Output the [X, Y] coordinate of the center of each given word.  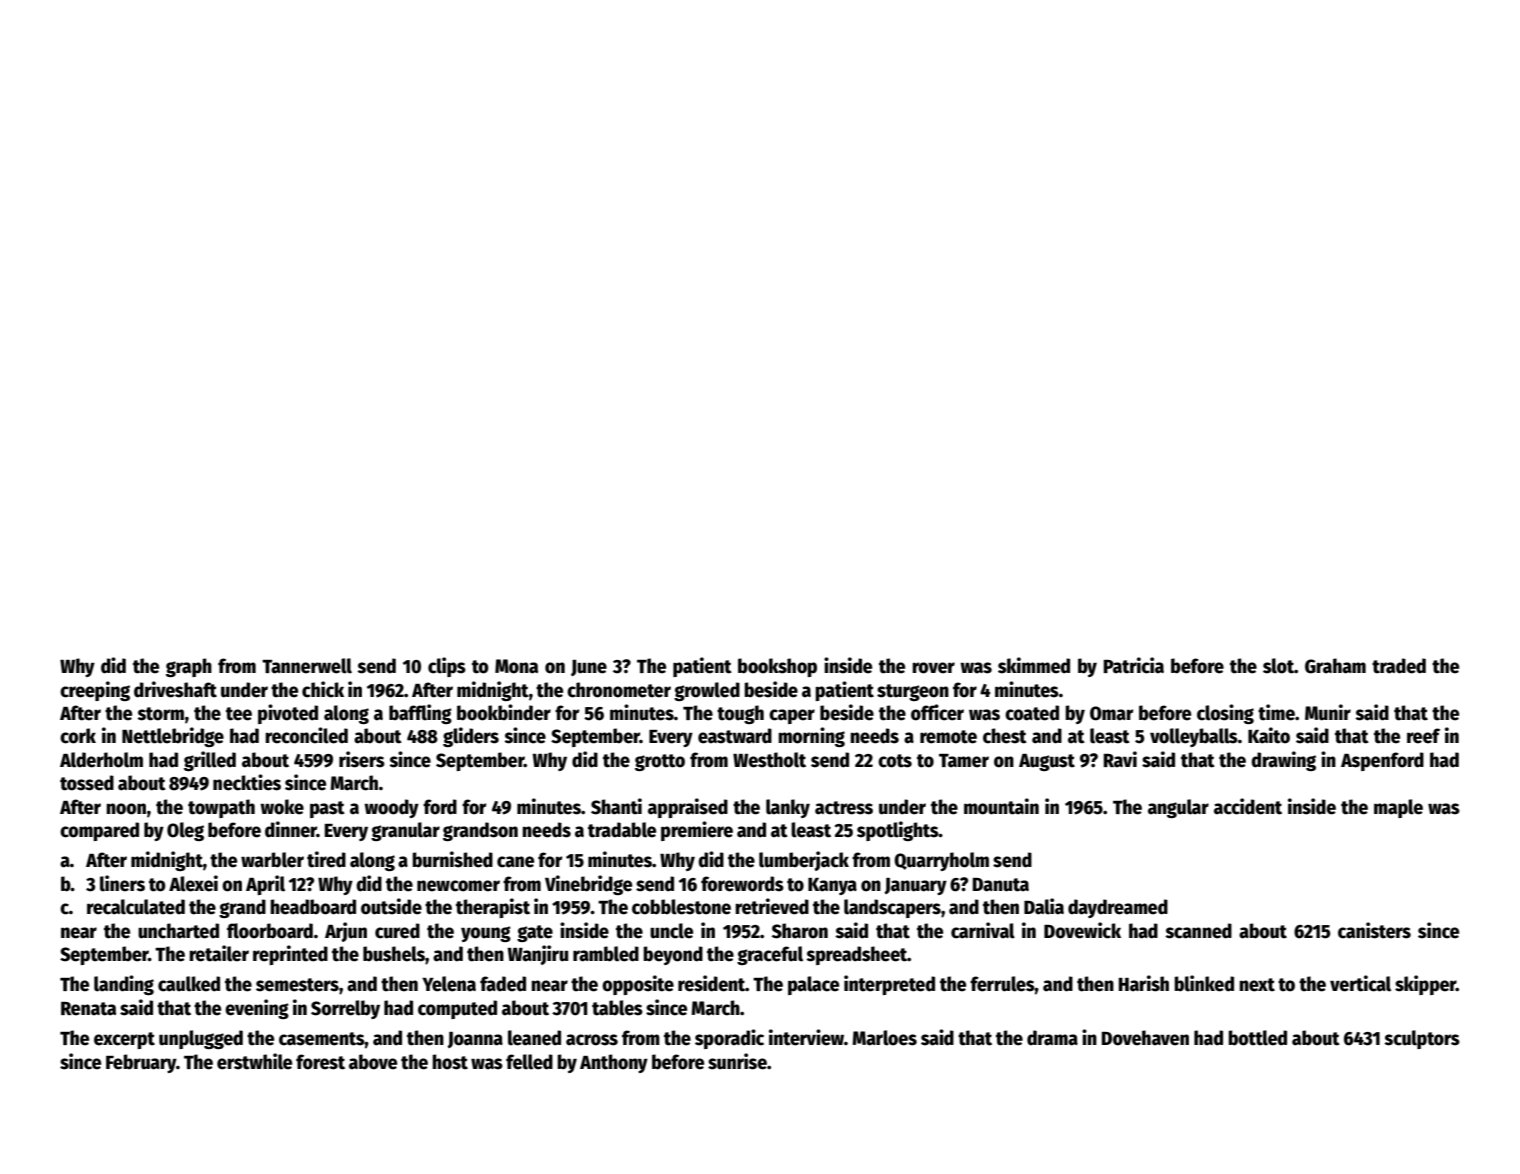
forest [320, 1062]
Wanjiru [537, 955]
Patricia [1134, 665]
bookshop [777, 667]
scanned [1198, 931]
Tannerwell [307, 666]
